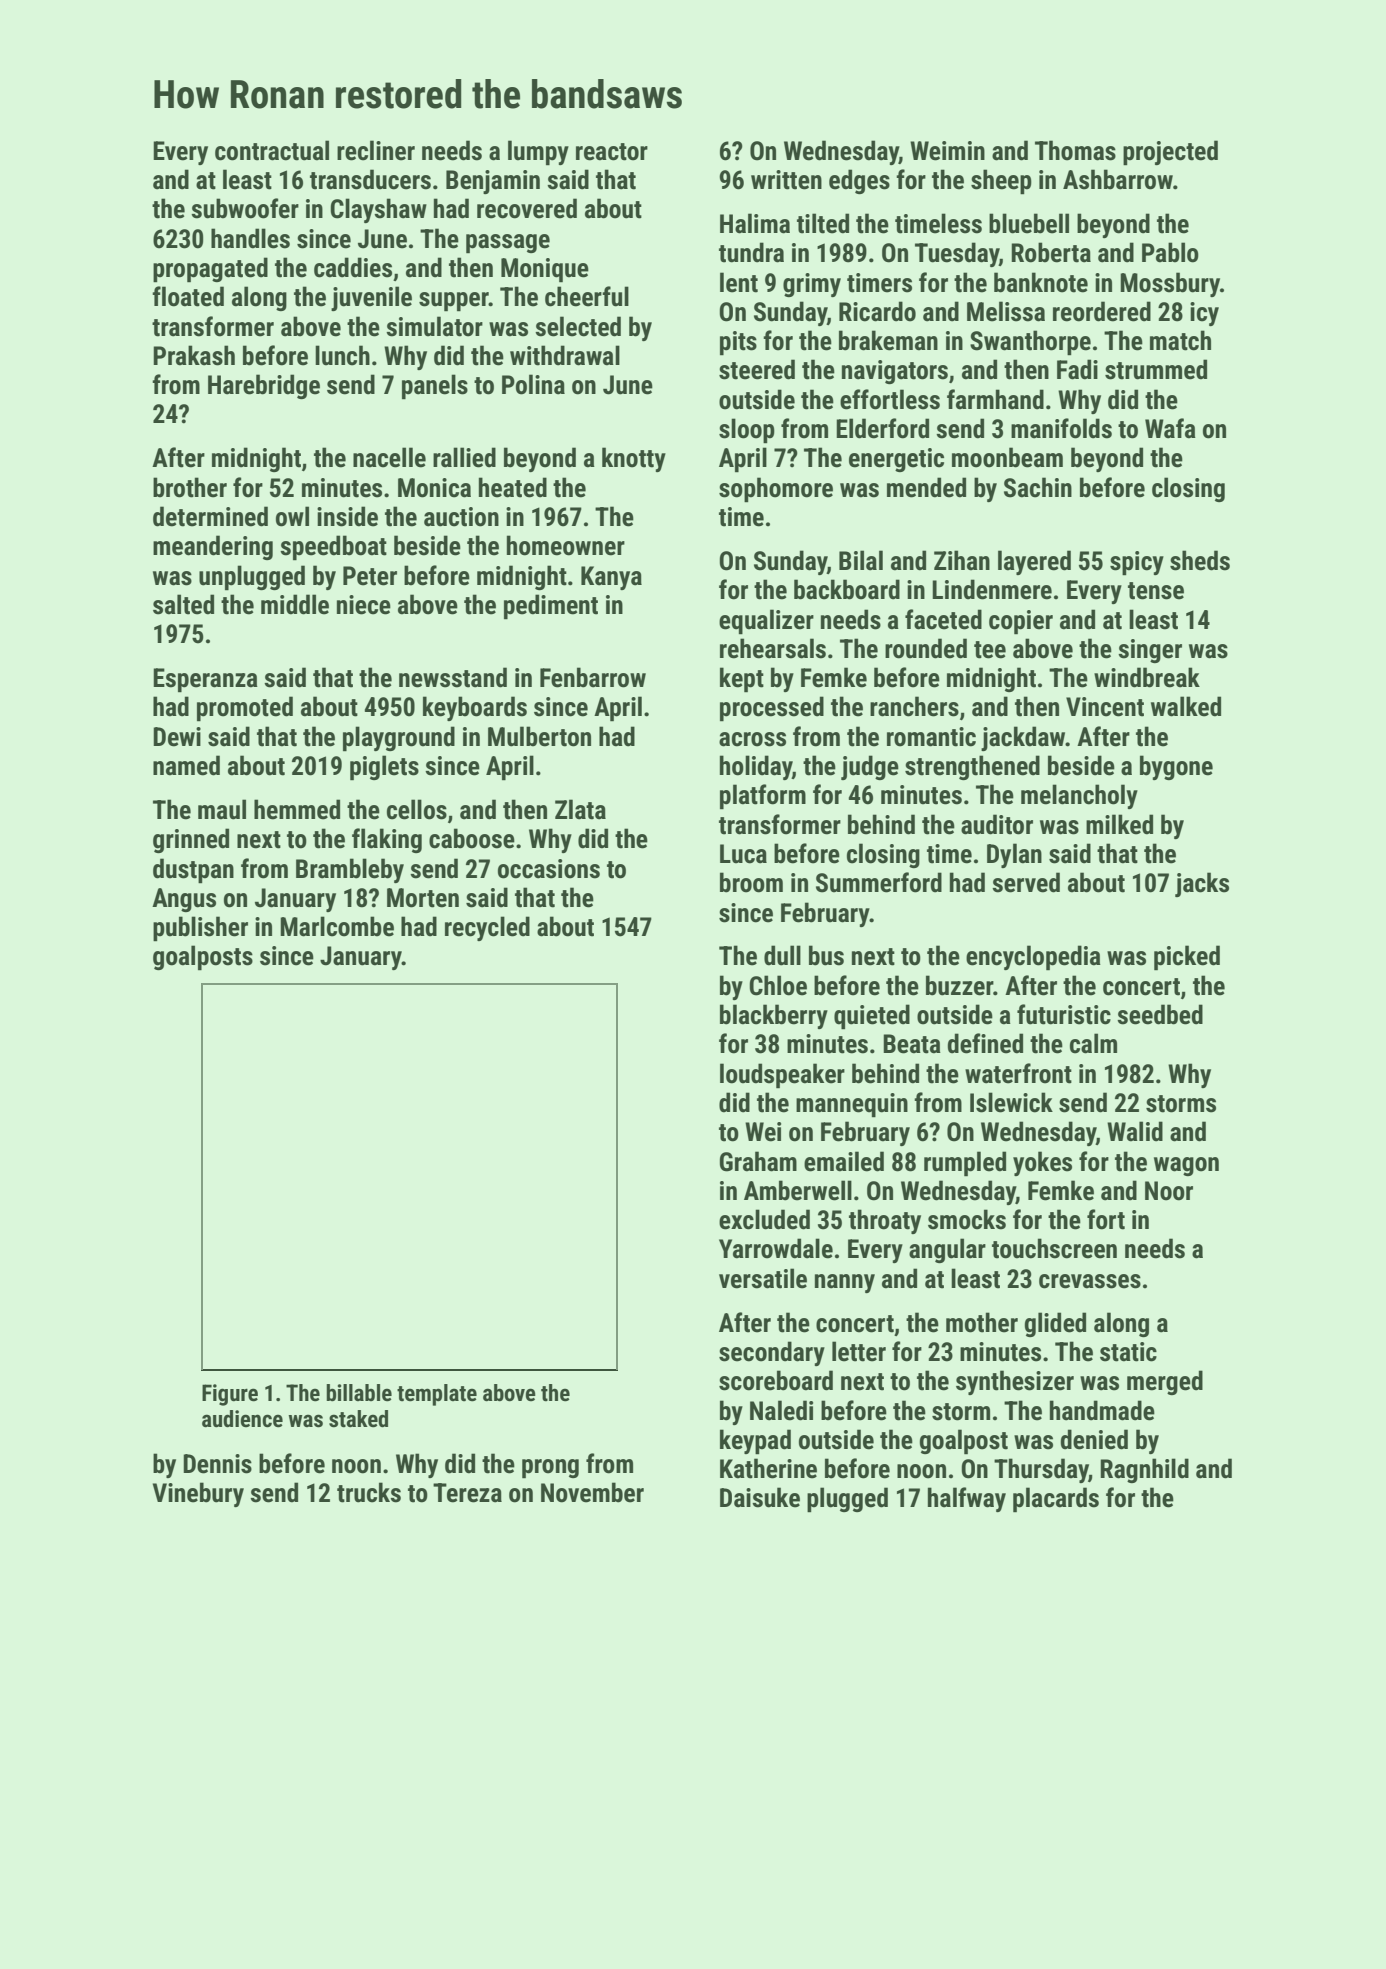 This screenshot has height=1969, width=1386. What do you see at coordinates (1034, 562) in the screenshot?
I see `layered` at bounding box center [1034, 562].
